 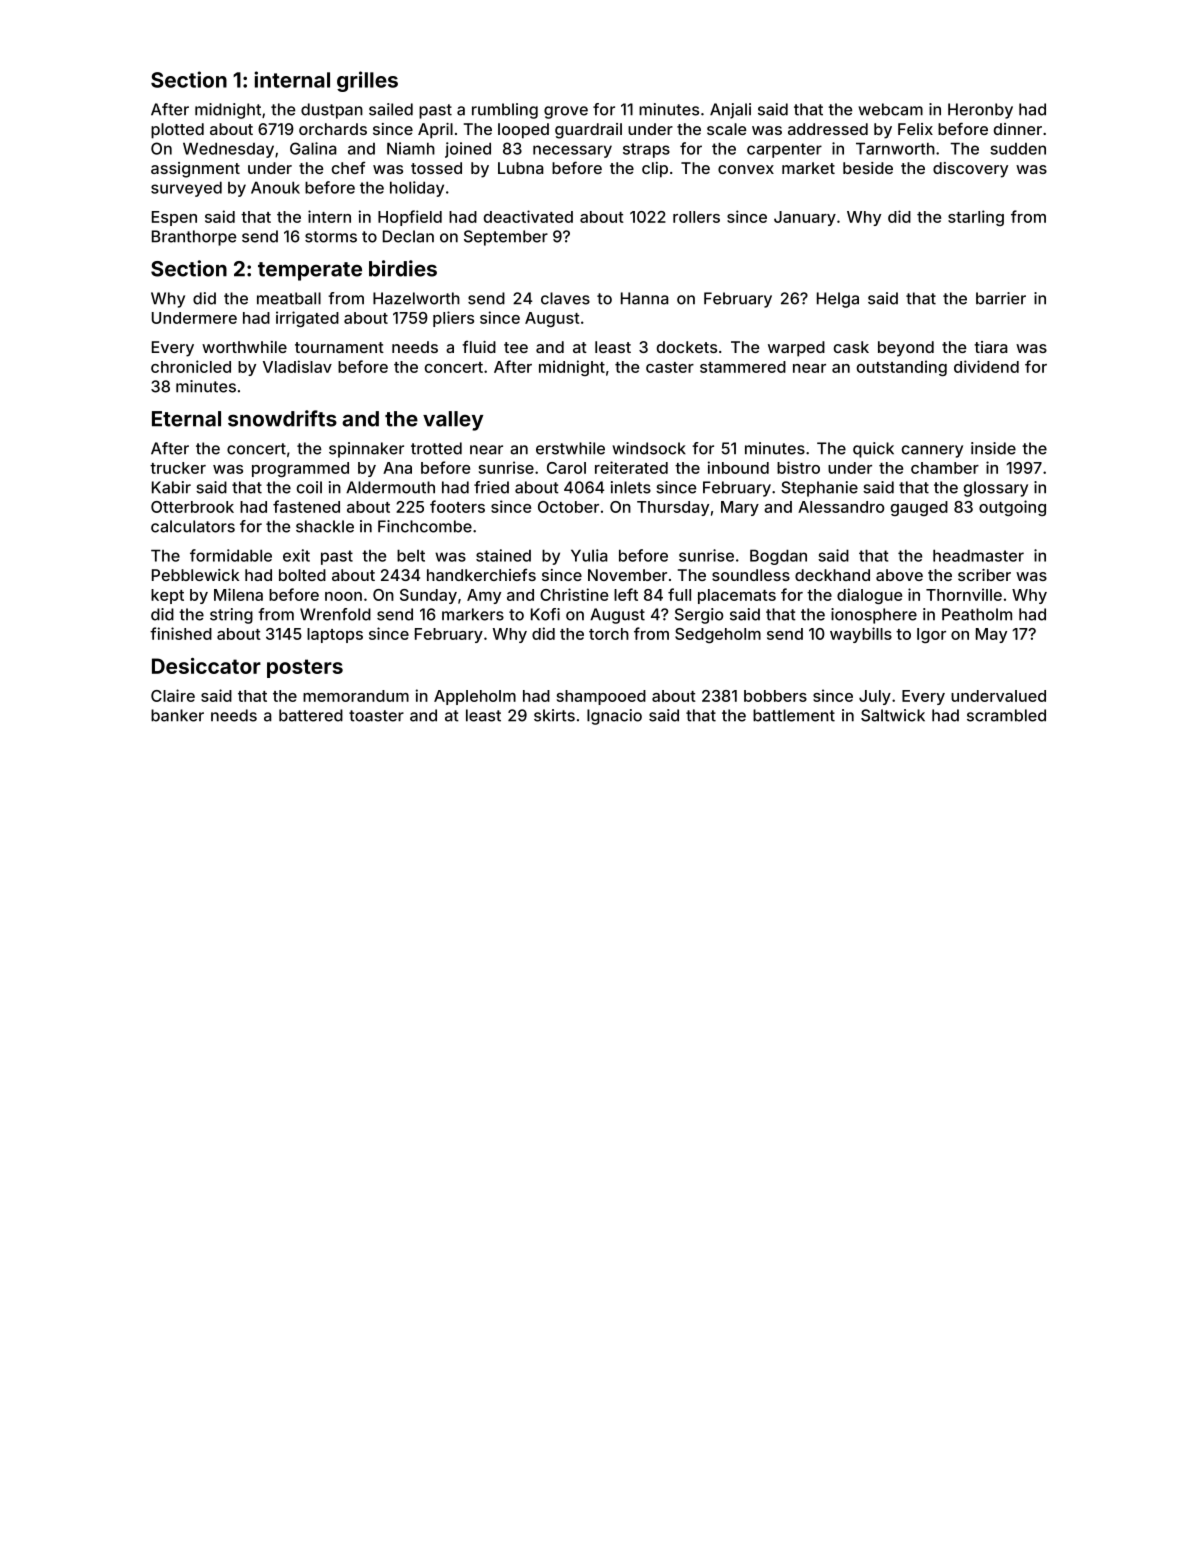 I want to click on bobbers, so click(x=775, y=696).
